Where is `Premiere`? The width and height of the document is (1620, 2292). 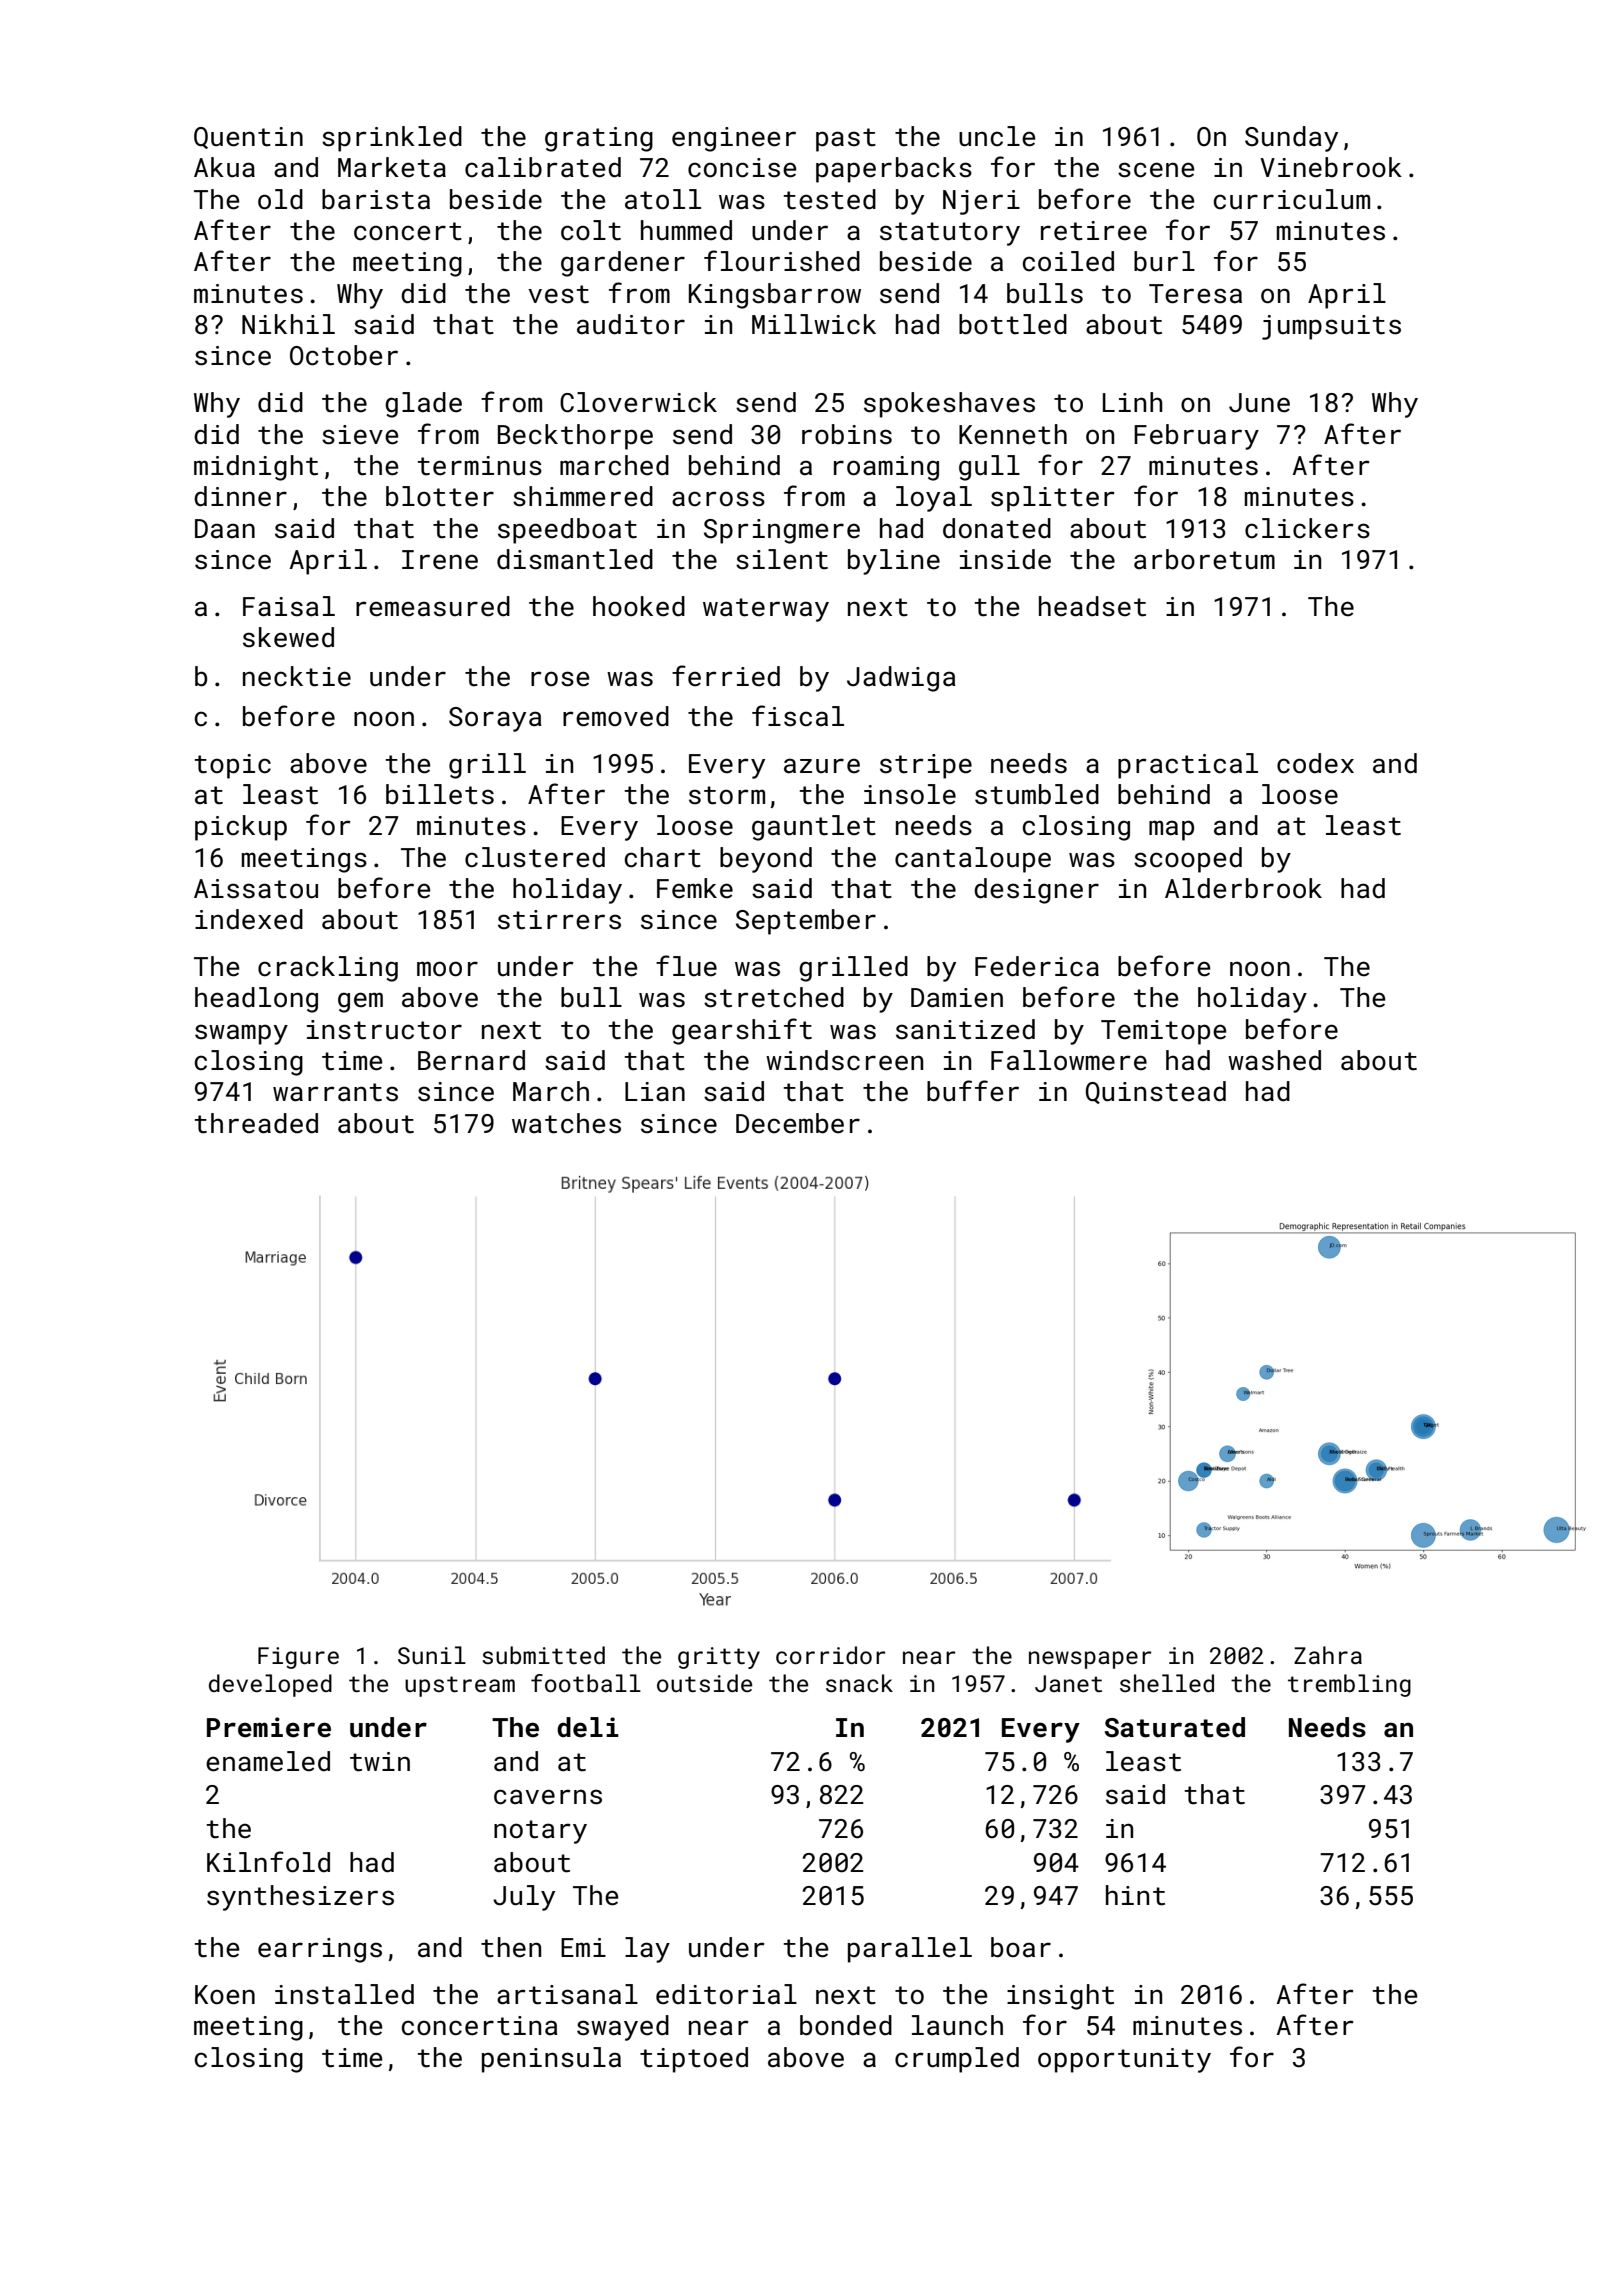
Premiere is located at coordinates (269, 1727).
